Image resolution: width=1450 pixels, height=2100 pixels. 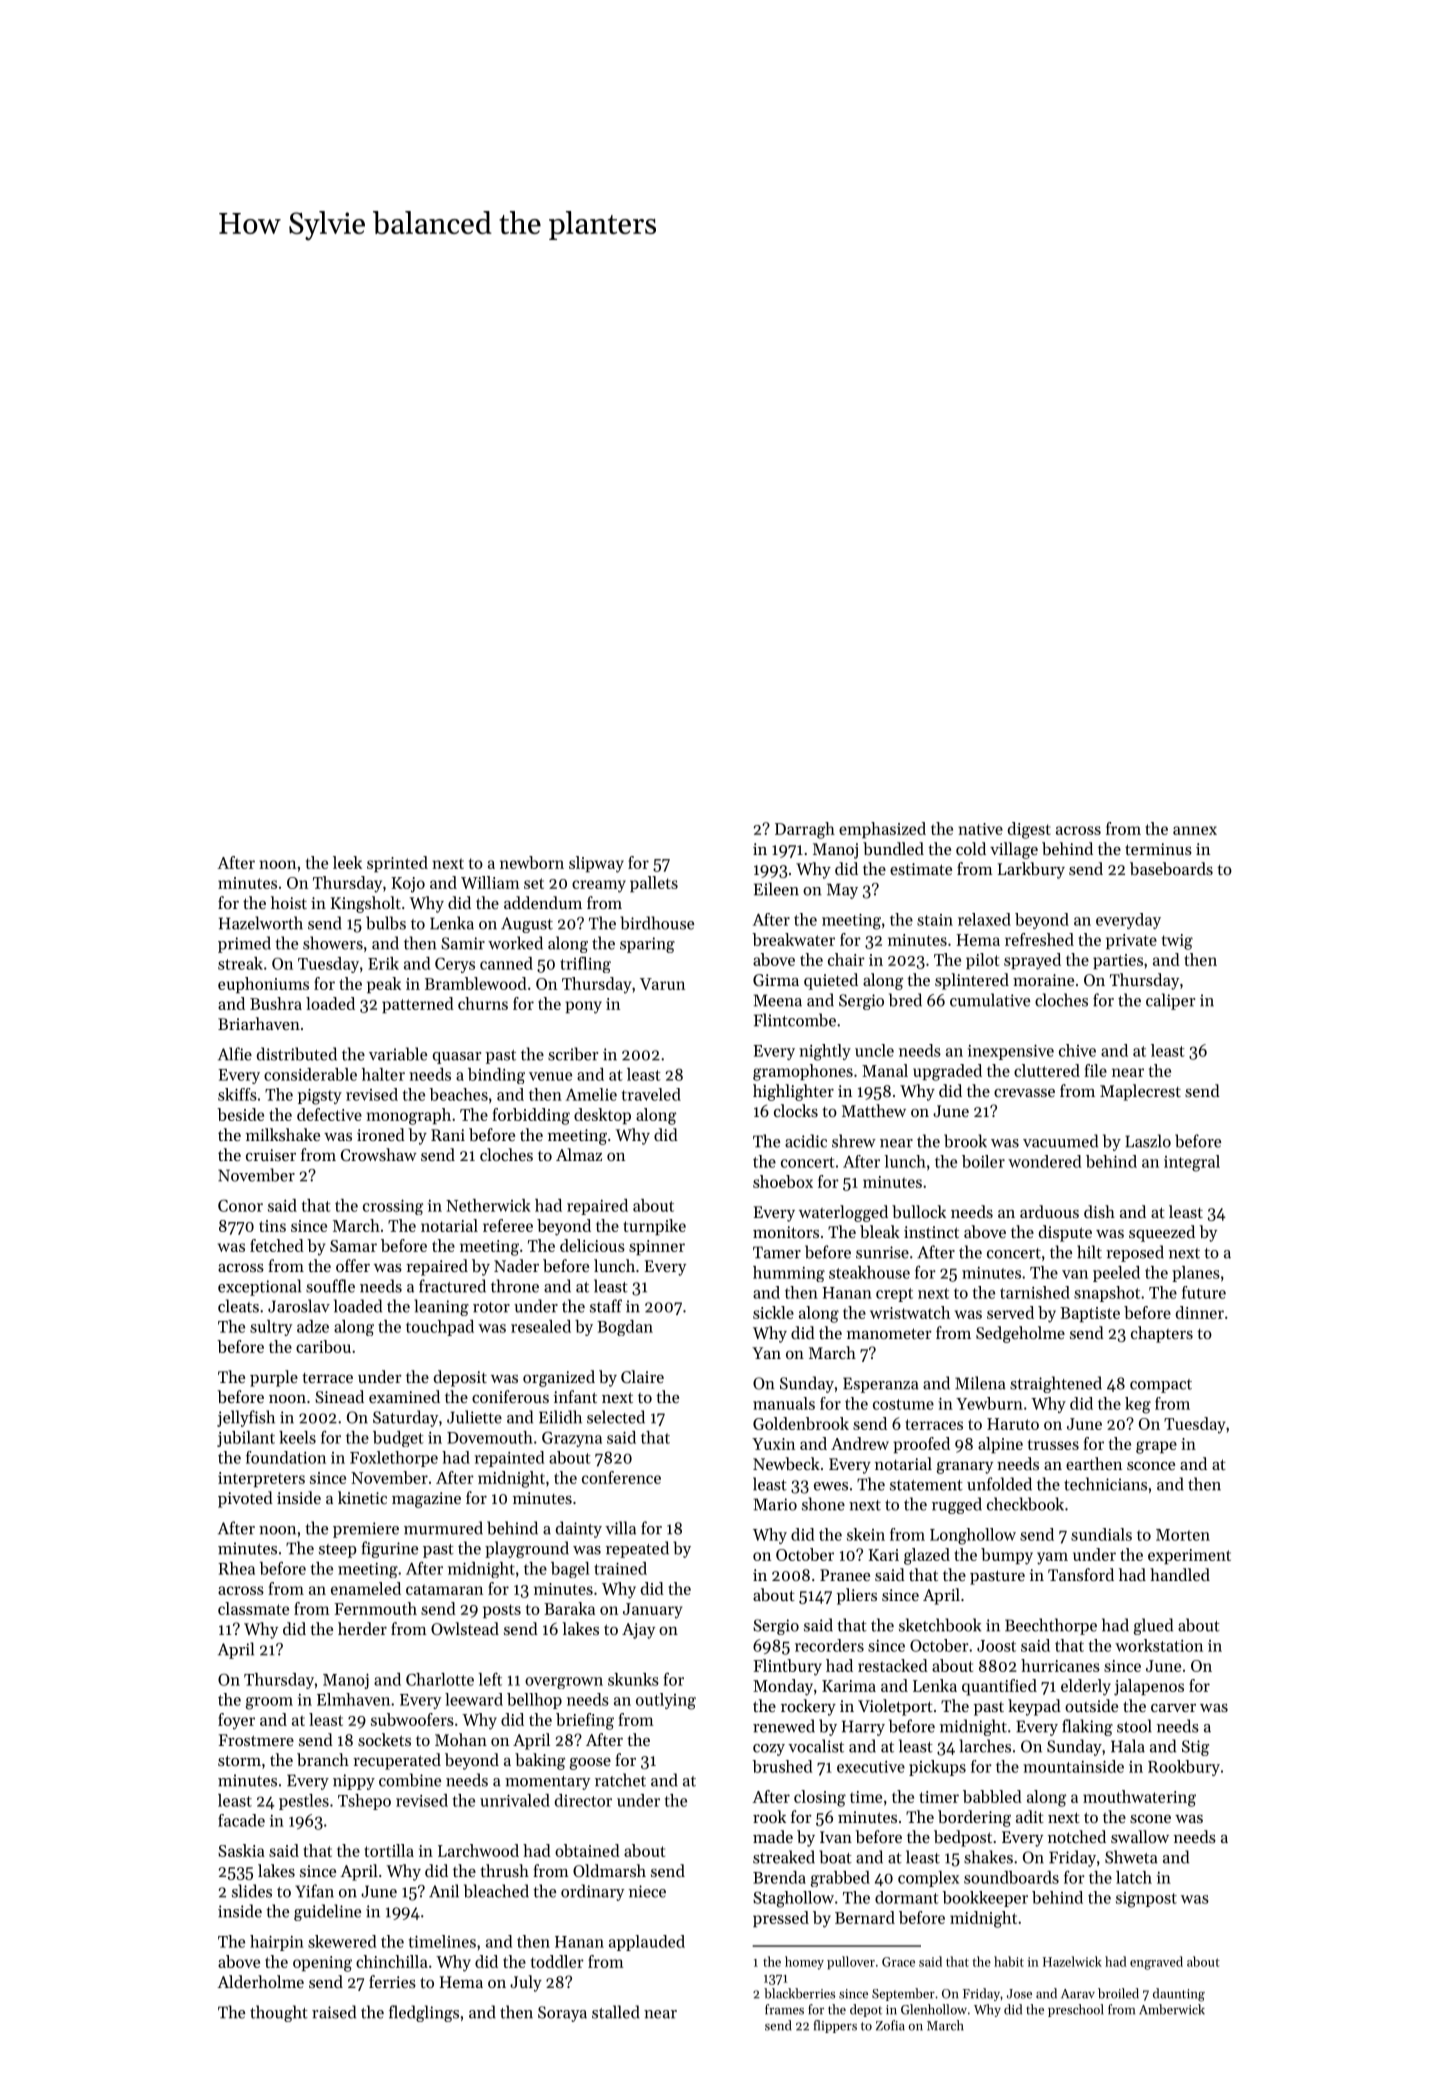 What do you see at coordinates (384, 1739) in the image?
I see `sockets` at bounding box center [384, 1739].
